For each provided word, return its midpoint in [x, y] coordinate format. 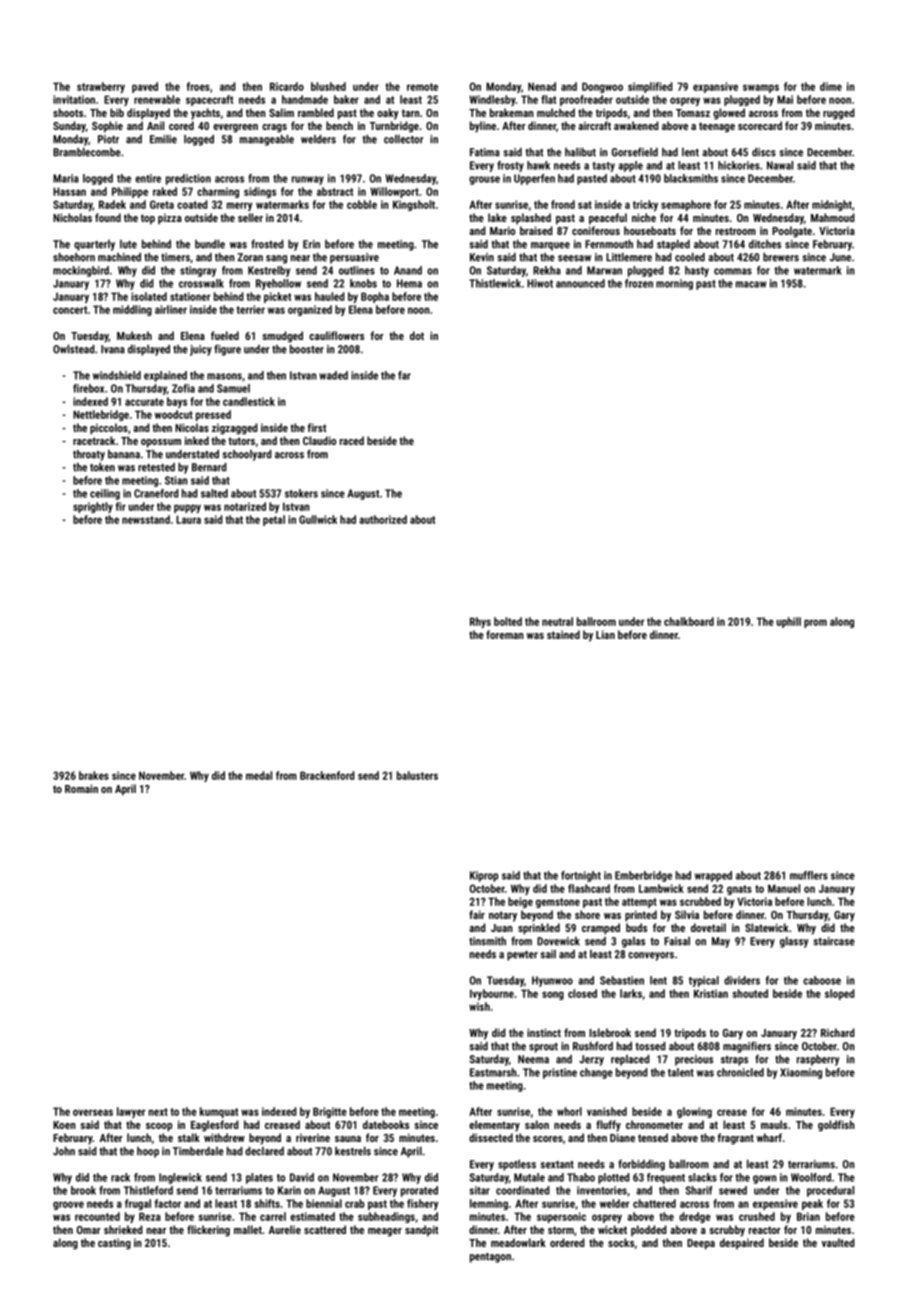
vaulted [838, 1242]
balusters [417, 775]
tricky [645, 205]
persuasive [354, 258]
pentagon [490, 1258]
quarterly [94, 245]
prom [815, 623]
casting [114, 1244]
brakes [94, 775]
